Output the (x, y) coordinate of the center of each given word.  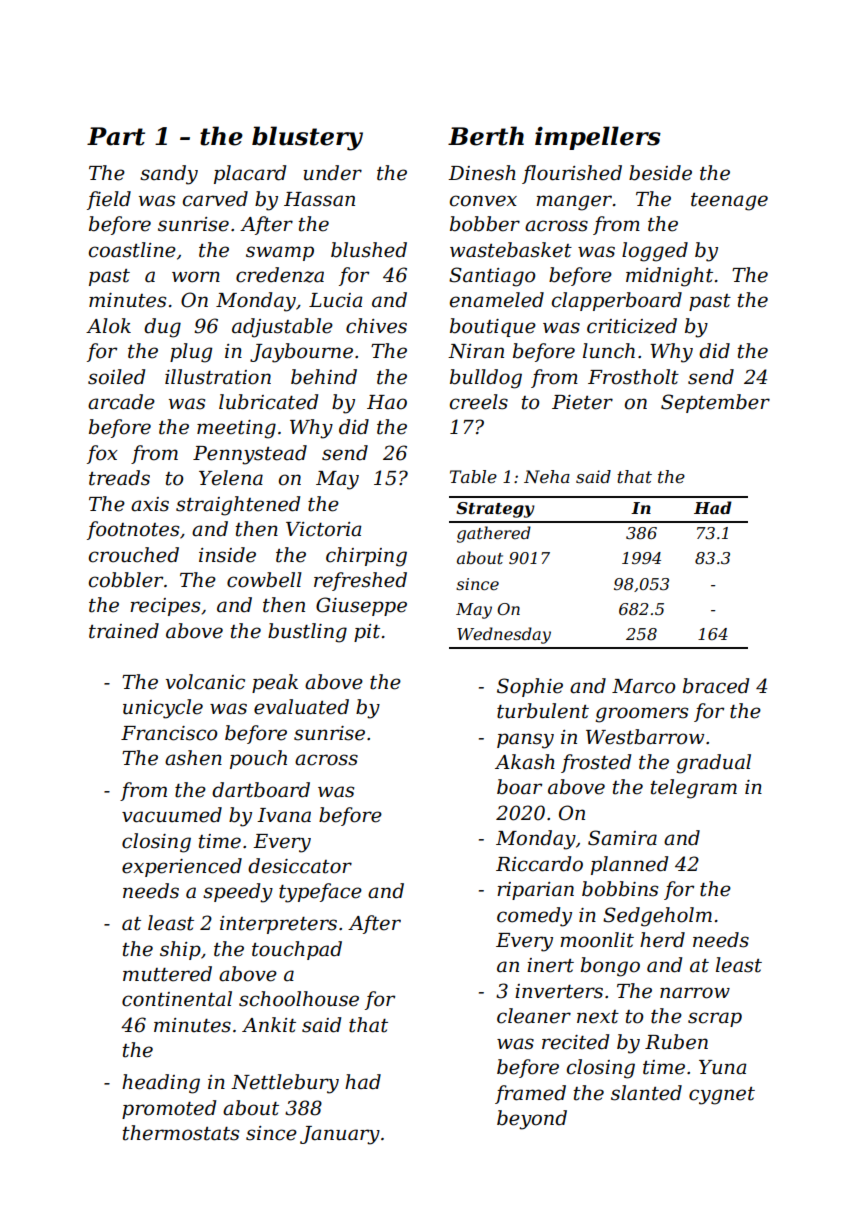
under (332, 173)
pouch (258, 759)
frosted (596, 763)
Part (116, 136)
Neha (547, 476)
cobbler (126, 580)
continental (177, 999)
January (340, 1135)
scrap (715, 1019)
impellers (598, 138)
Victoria (323, 529)
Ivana (284, 815)
